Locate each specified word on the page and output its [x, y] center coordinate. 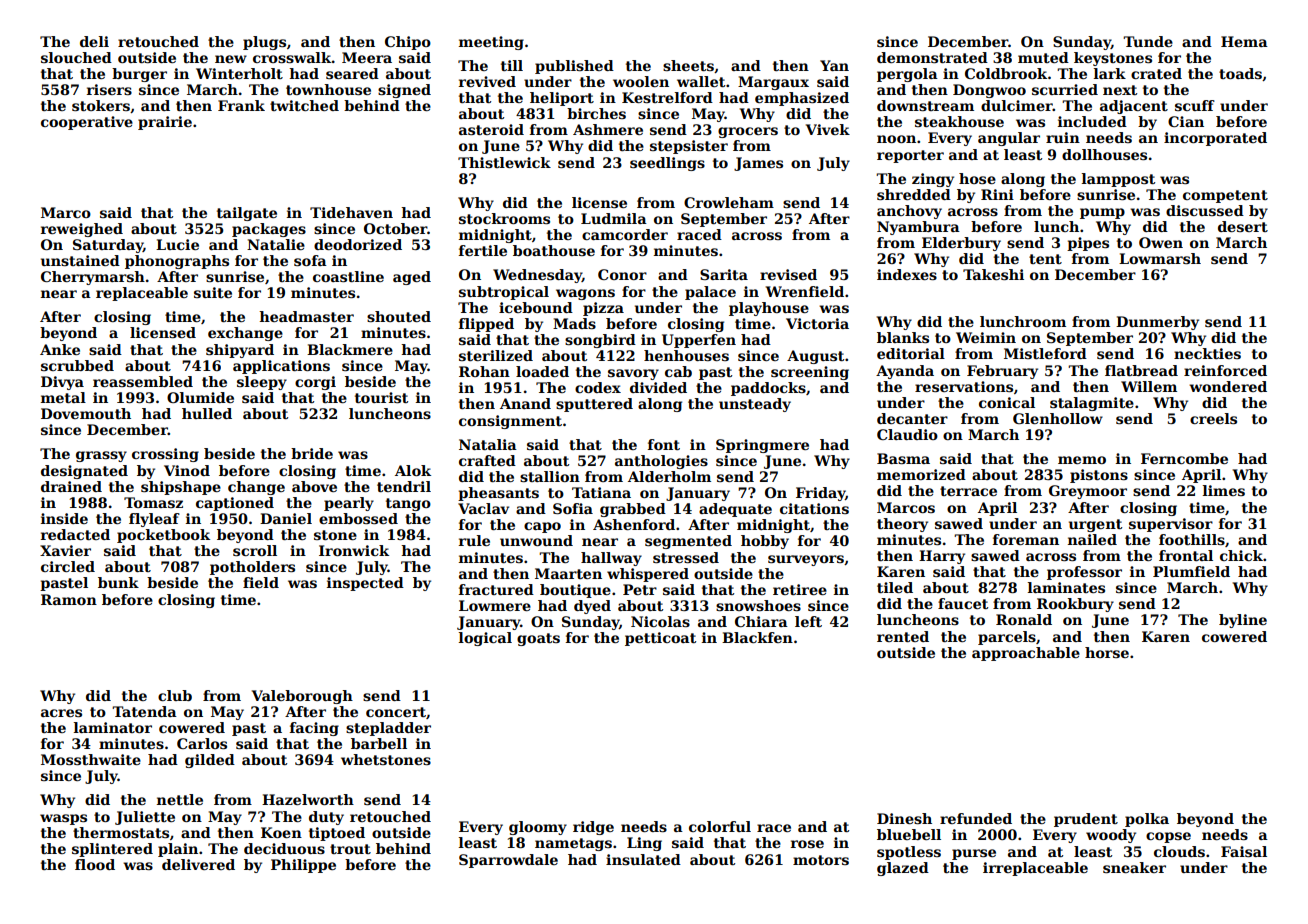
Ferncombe [1184, 458]
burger [139, 75]
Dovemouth [86, 413]
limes [1224, 490]
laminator [113, 727]
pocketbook [163, 536]
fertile [483, 250]
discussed [1205, 210]
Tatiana [601, 492]
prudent [1086, 820]
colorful [720, 826]
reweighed [82, 230]
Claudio [907, 434]
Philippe [303, 866]
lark [1110, 73]
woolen [641, 81]
